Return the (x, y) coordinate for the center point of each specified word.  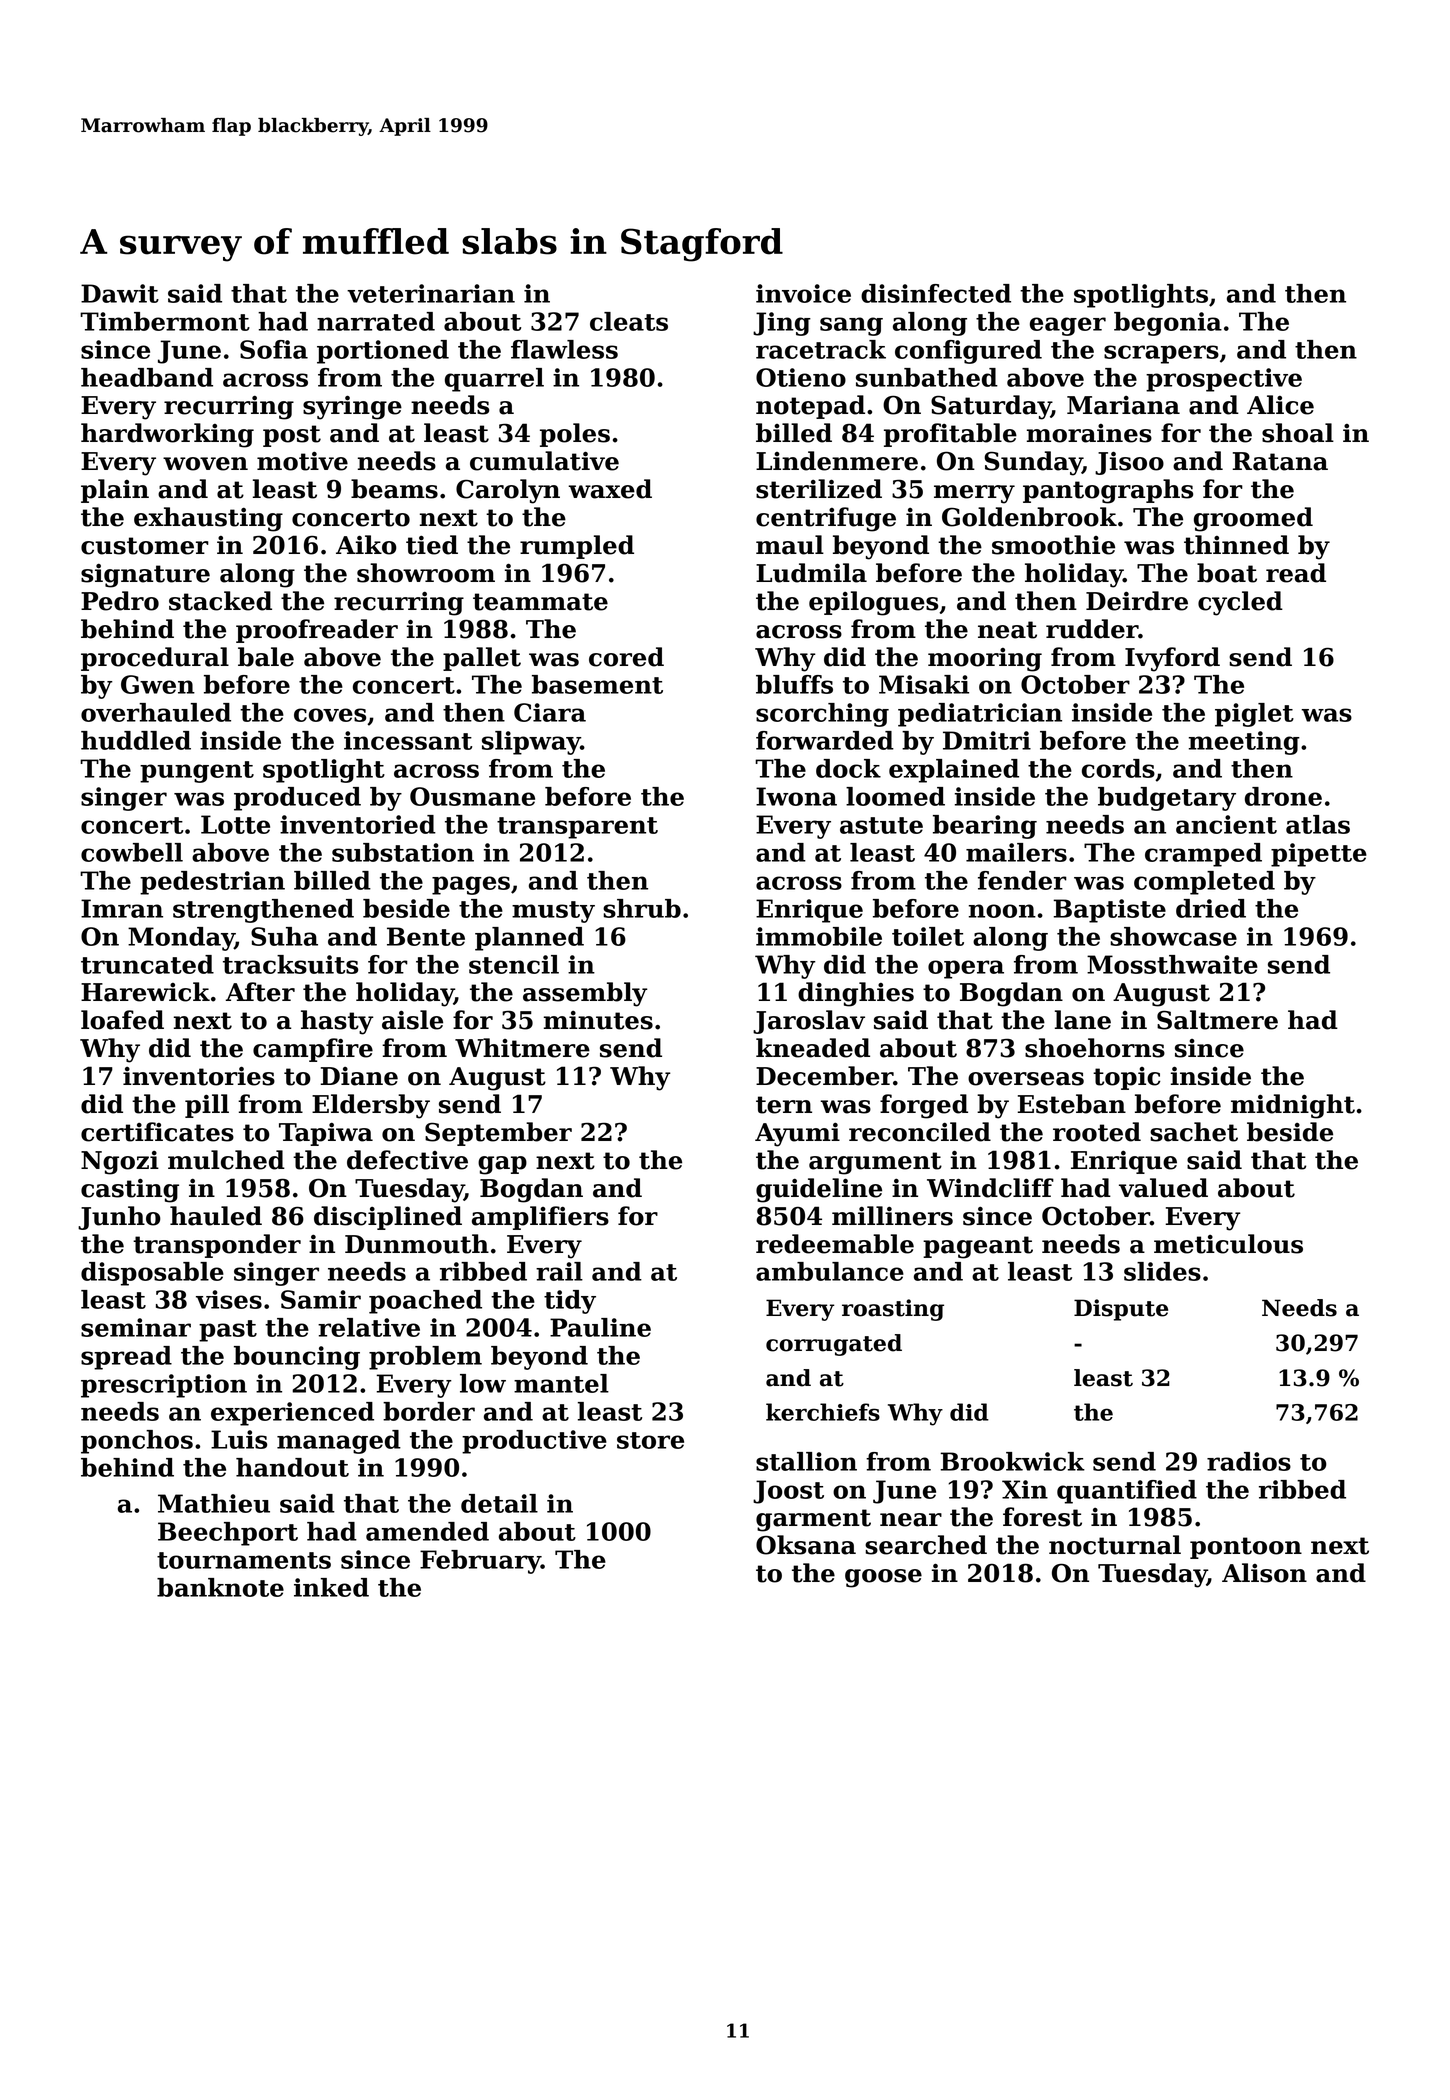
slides (1162, 1271)
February (480, 1562)
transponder (217, 1246)
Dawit (120, 293)
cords (1118, 768)
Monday (181, 939)
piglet (1254, 715)
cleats (629, 321)
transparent (577, 828)
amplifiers (540, 1218)
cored (626, 657)
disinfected (936, 293)
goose (883, 1578)
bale (266, 657)
